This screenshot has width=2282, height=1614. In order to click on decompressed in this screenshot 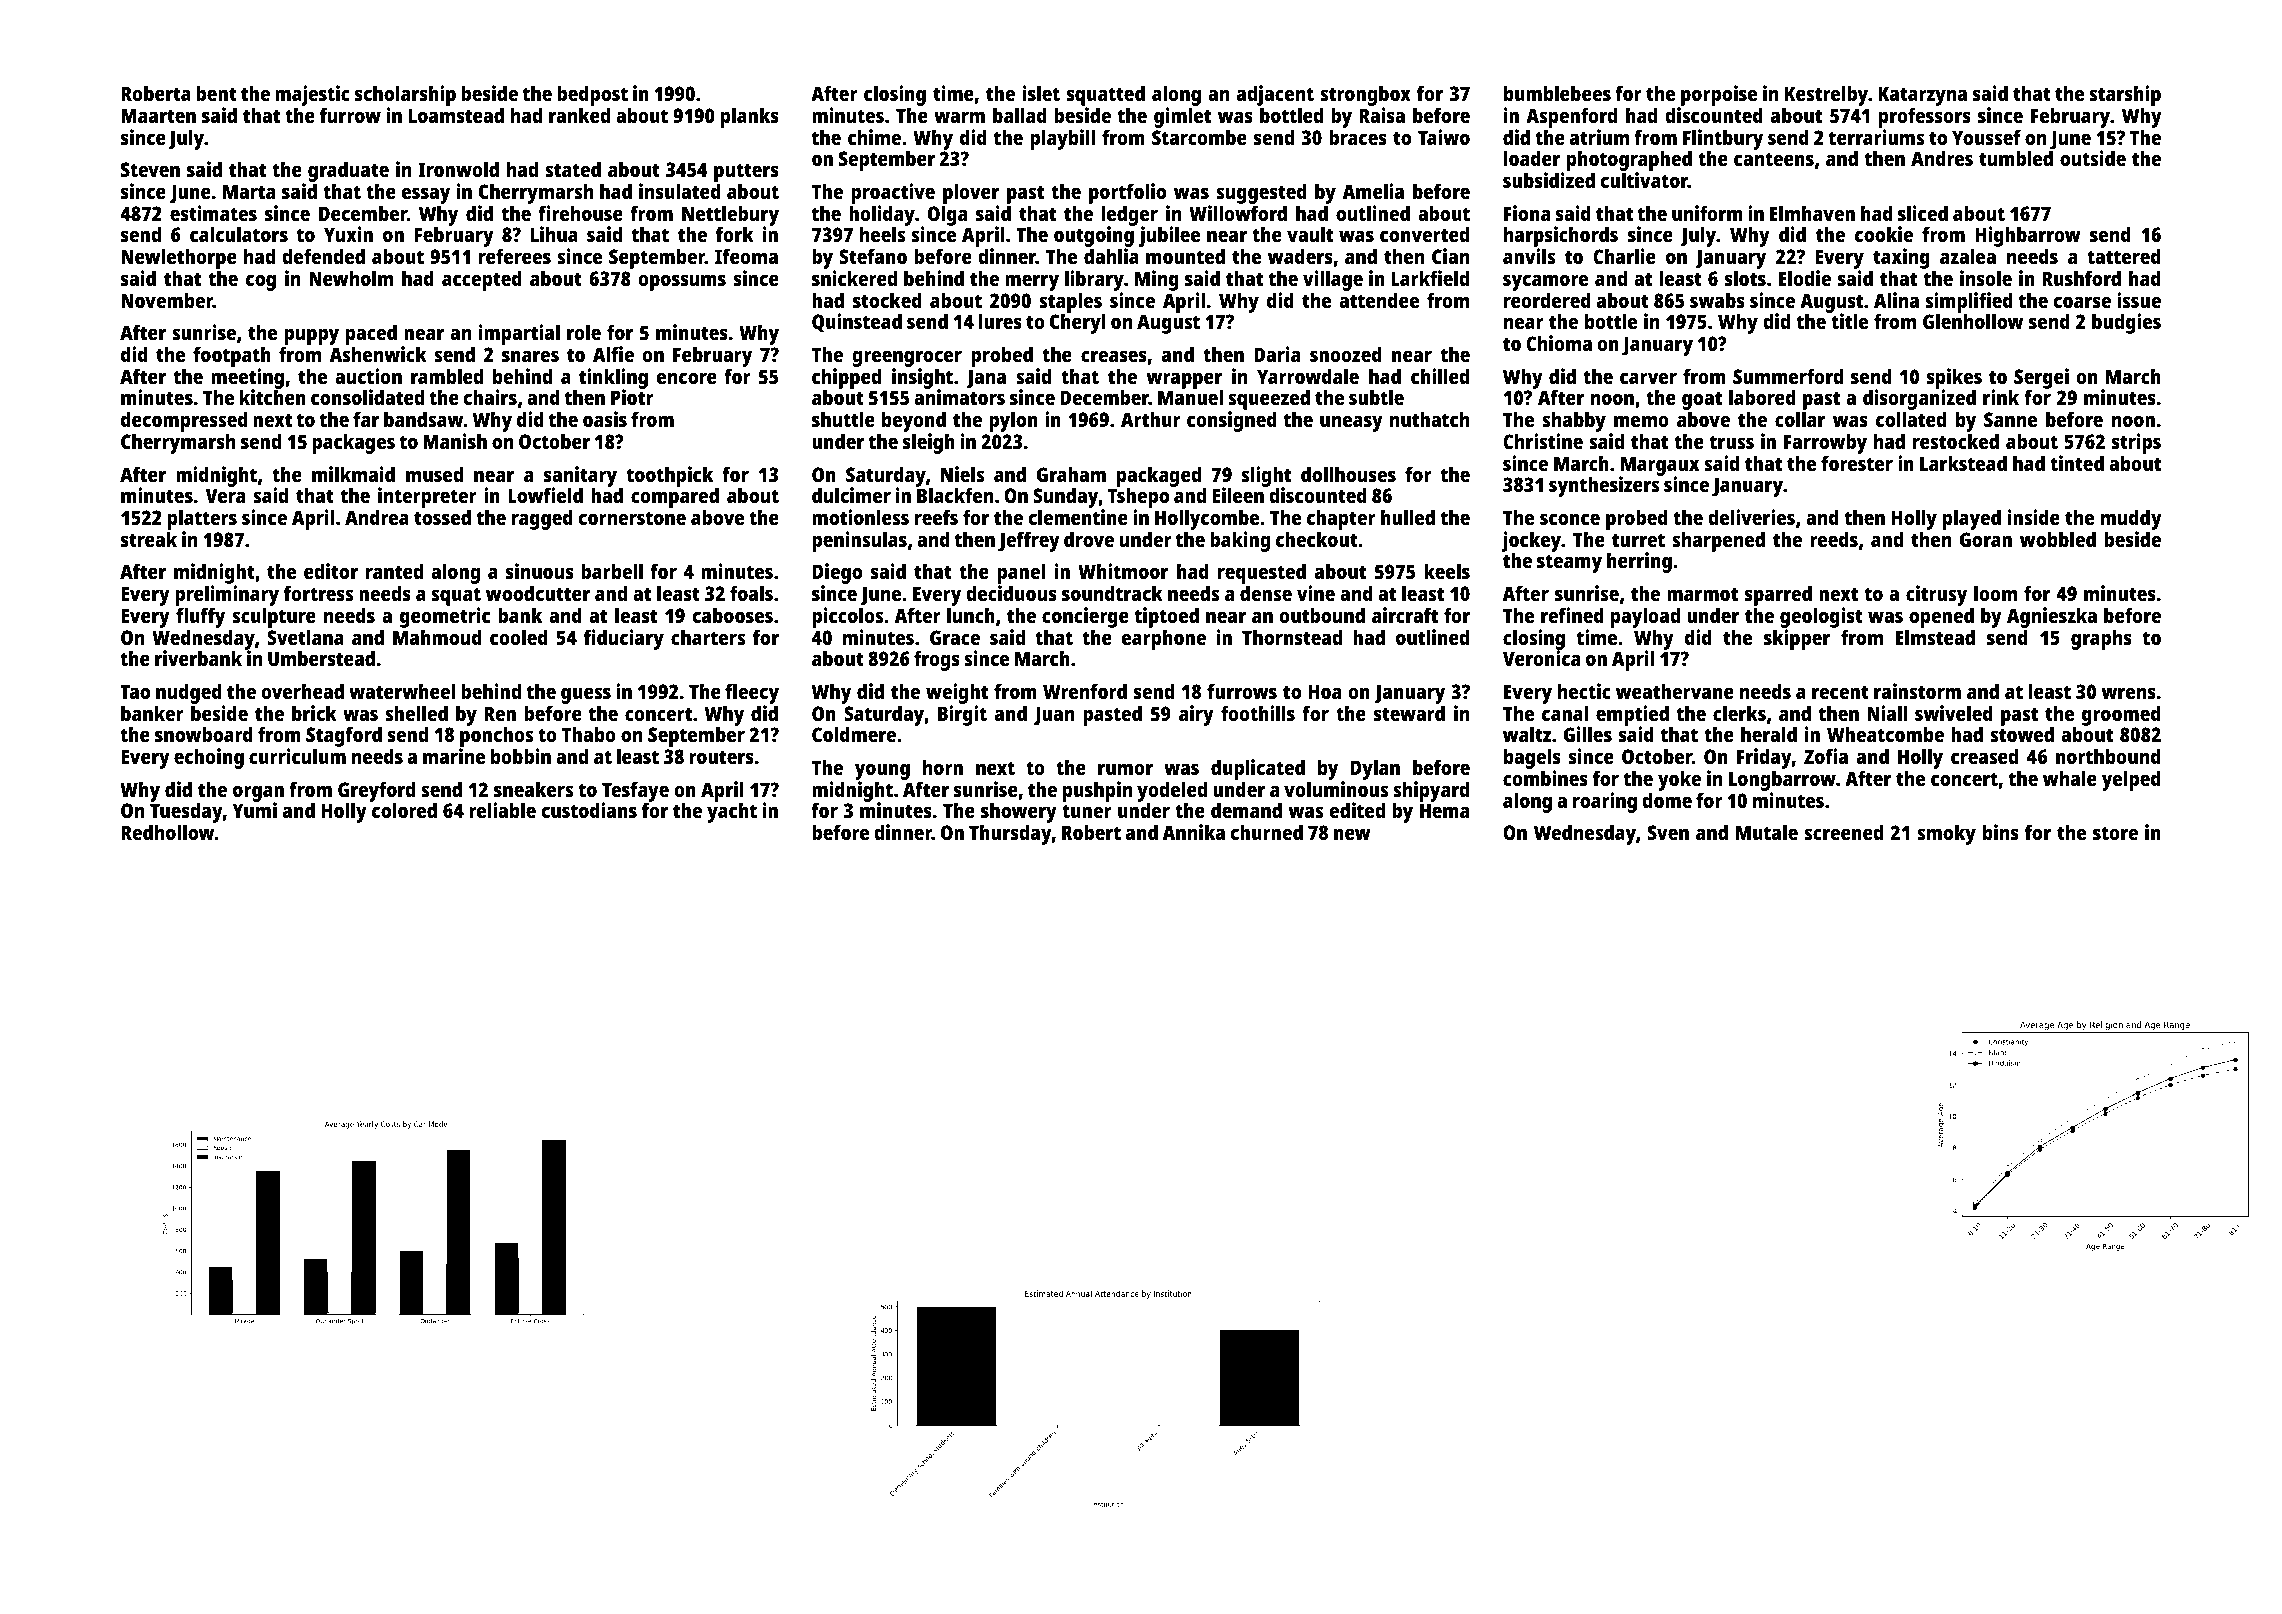, I will do `click(184, 421)`.
